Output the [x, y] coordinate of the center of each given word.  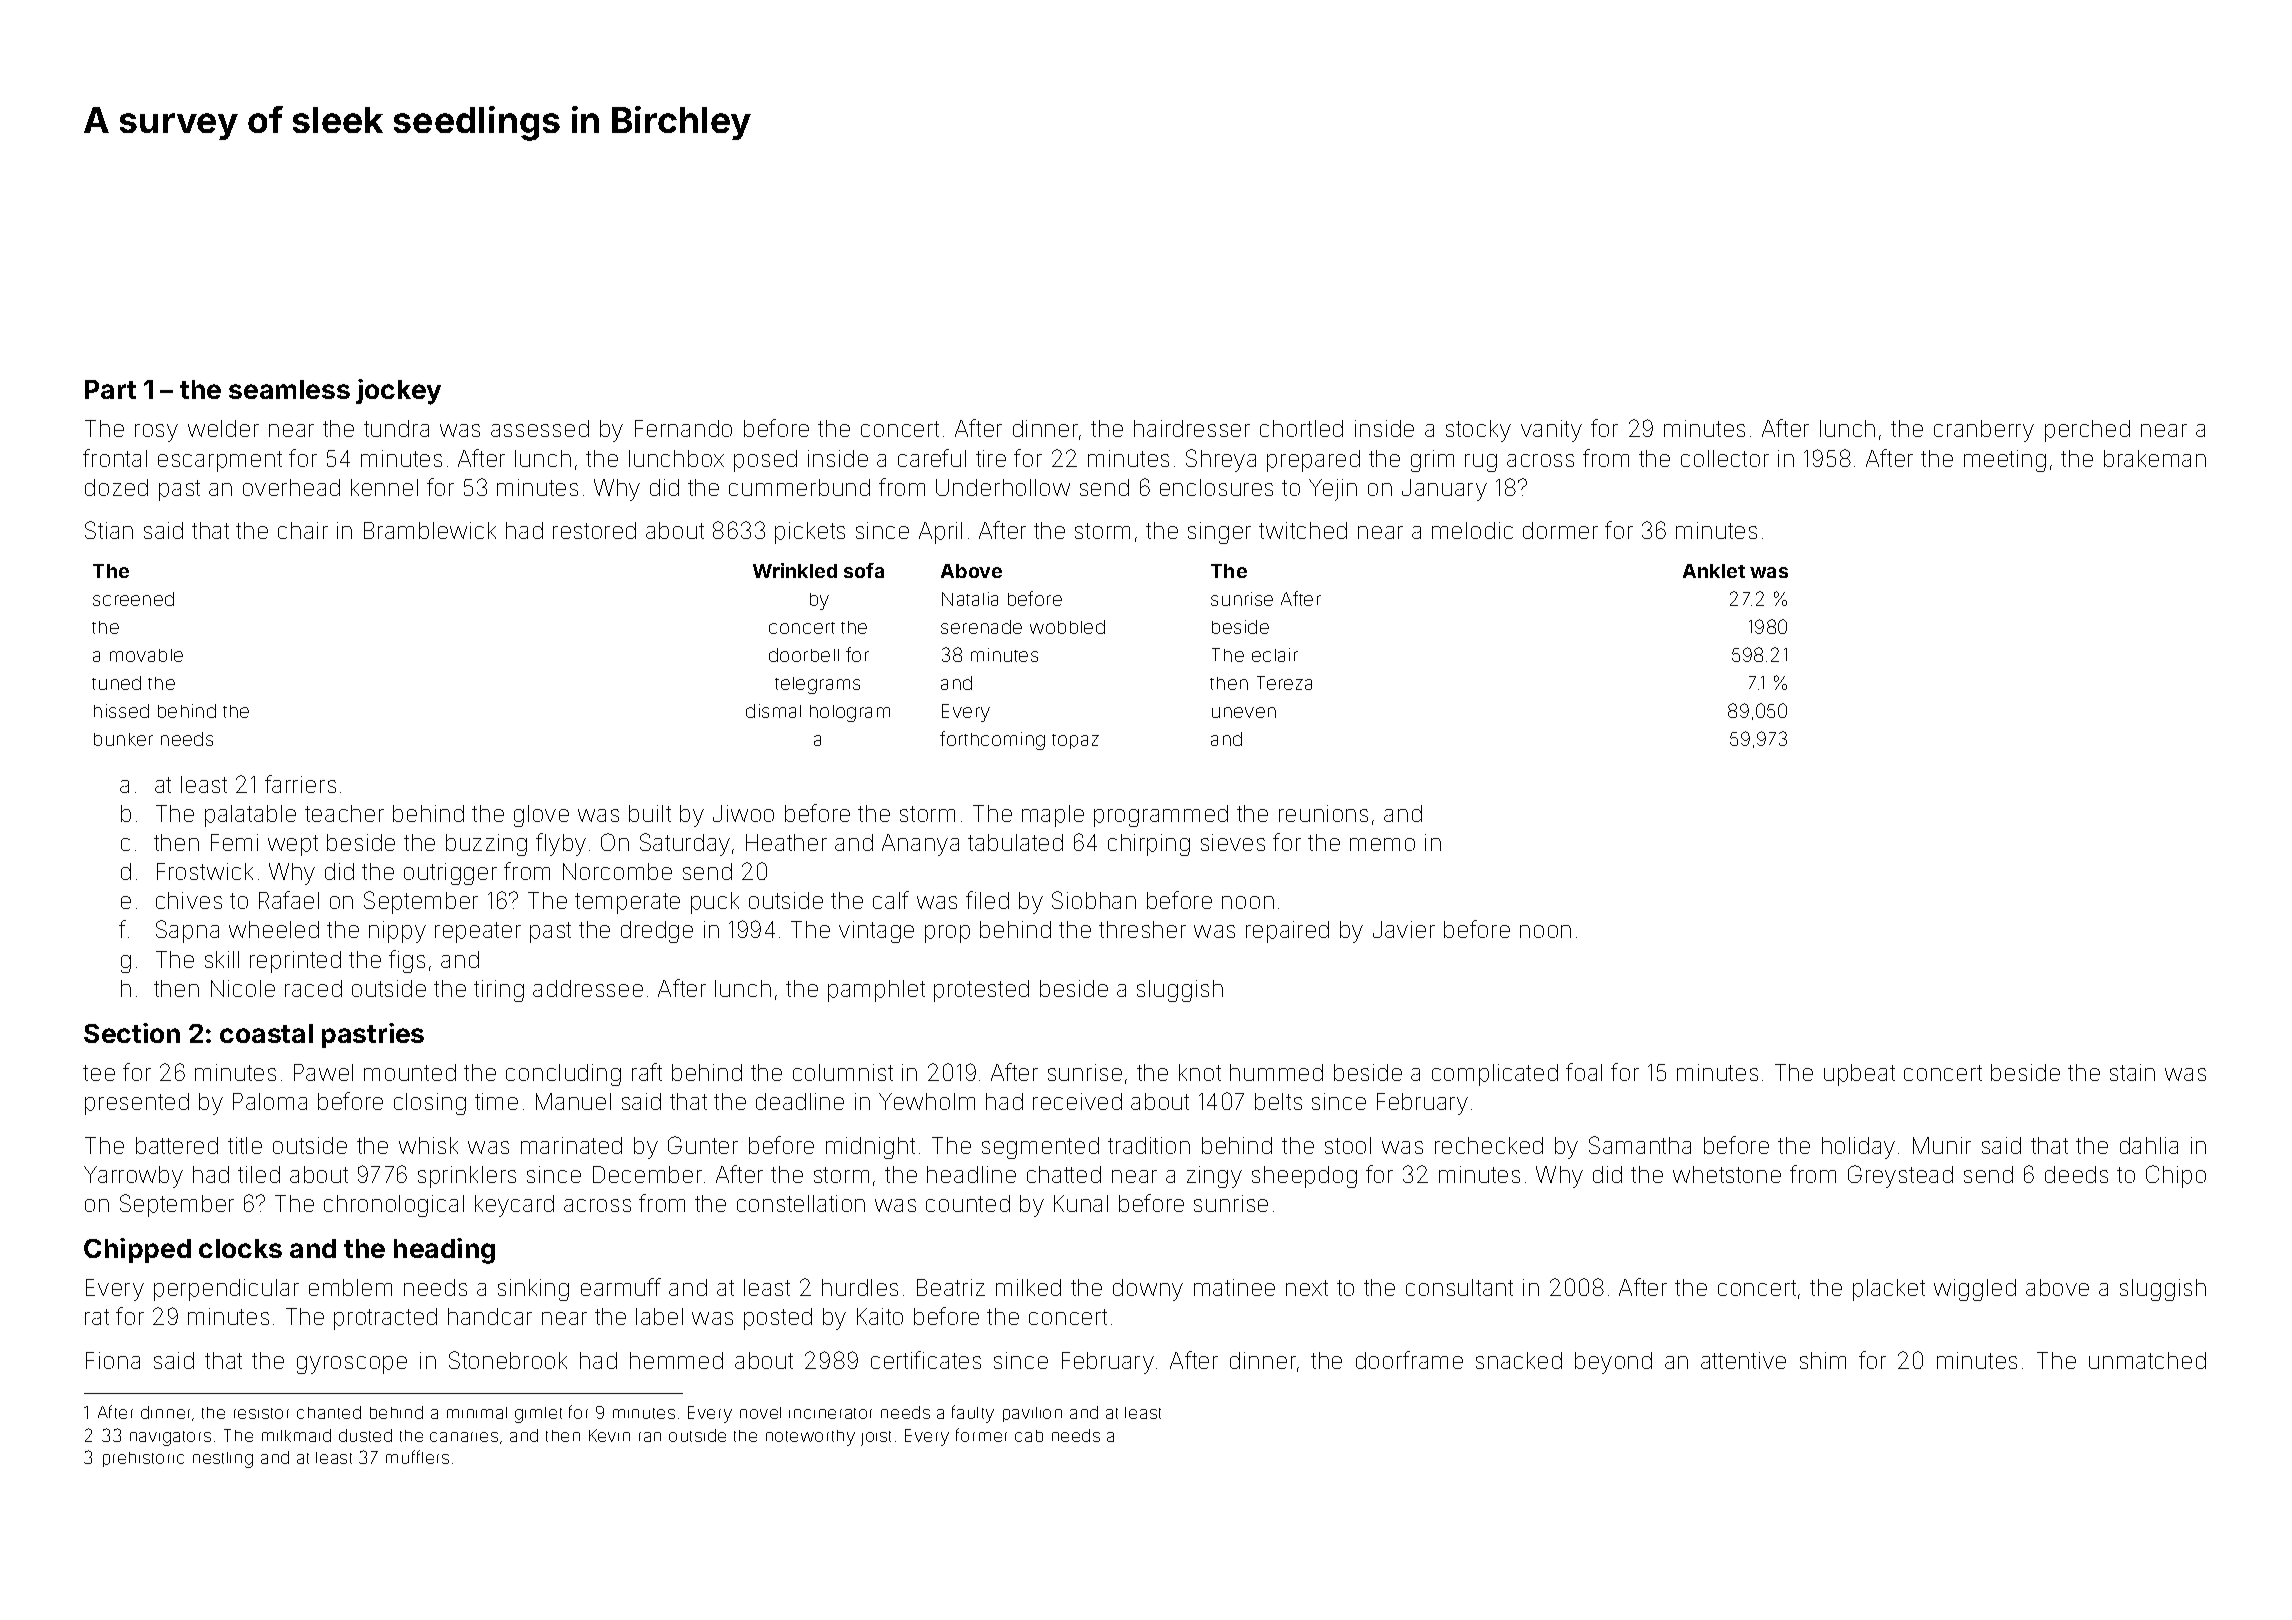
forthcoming [992, 740]
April [940, 533]
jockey [398, 392]
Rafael [289, 900]
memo [1382, 844]
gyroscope [352, 1365]
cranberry [1984, 431]
